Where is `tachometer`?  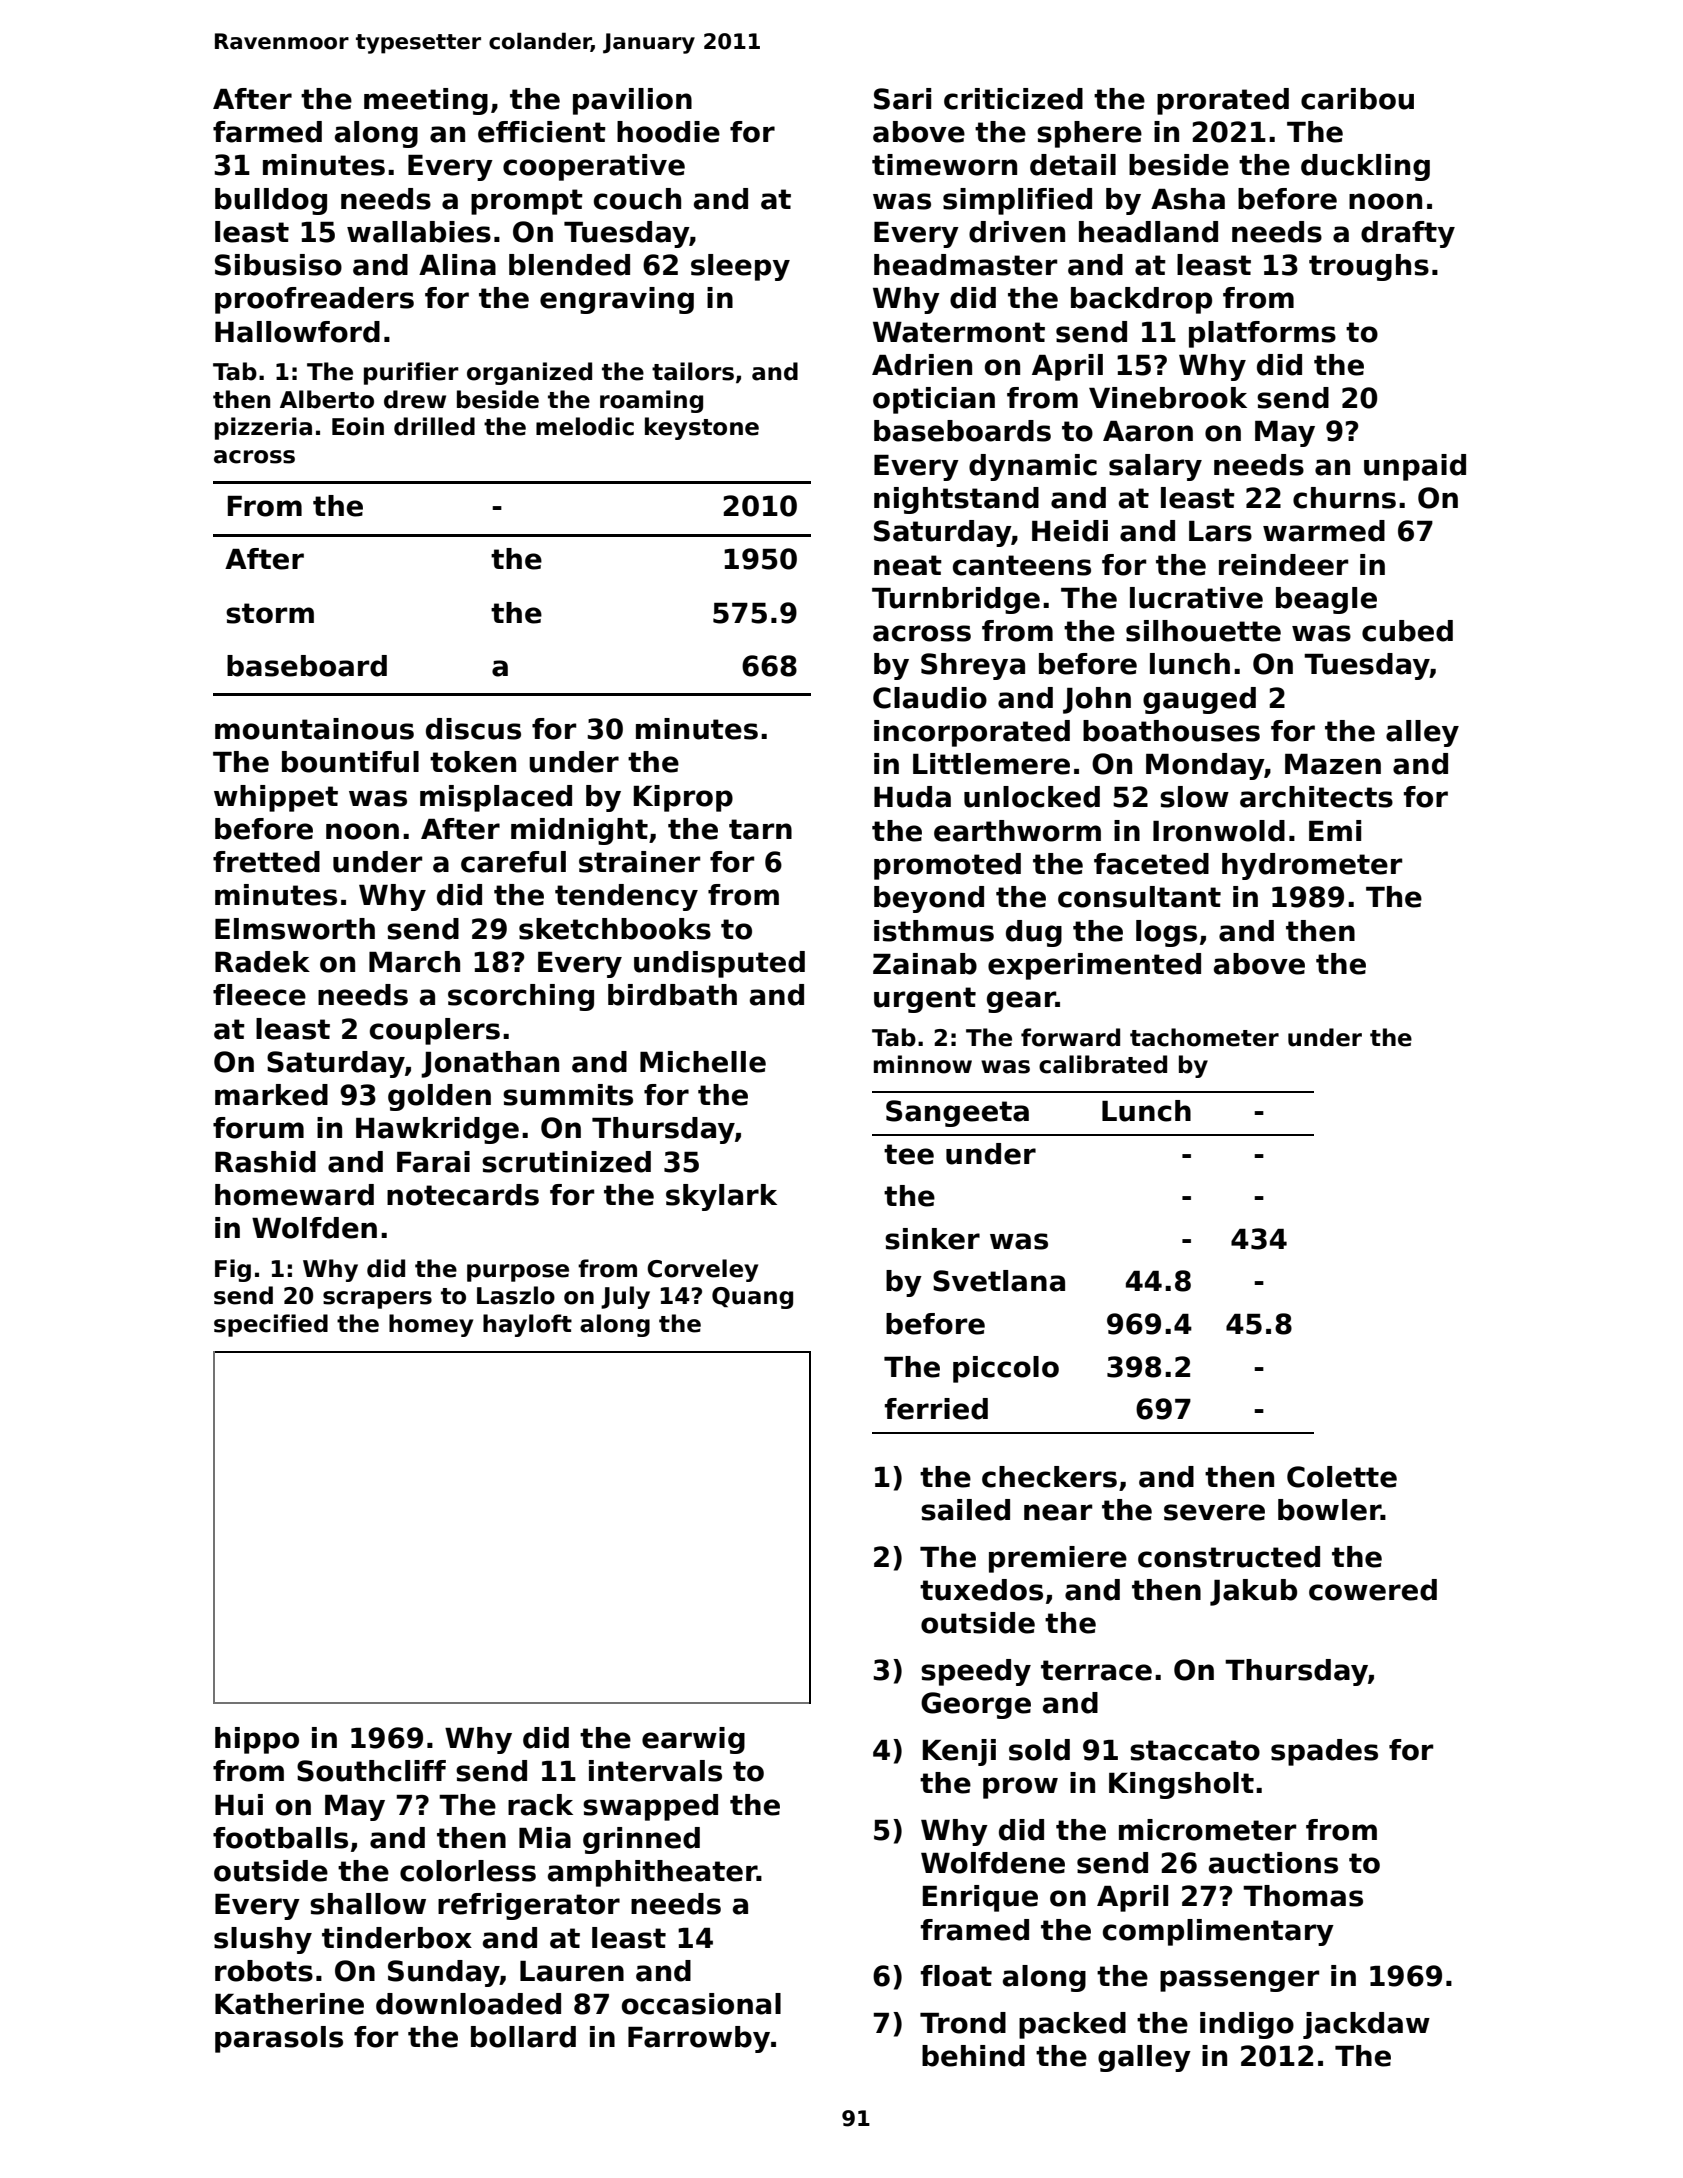 tachometer is located at coordinates (1204, 1037).
